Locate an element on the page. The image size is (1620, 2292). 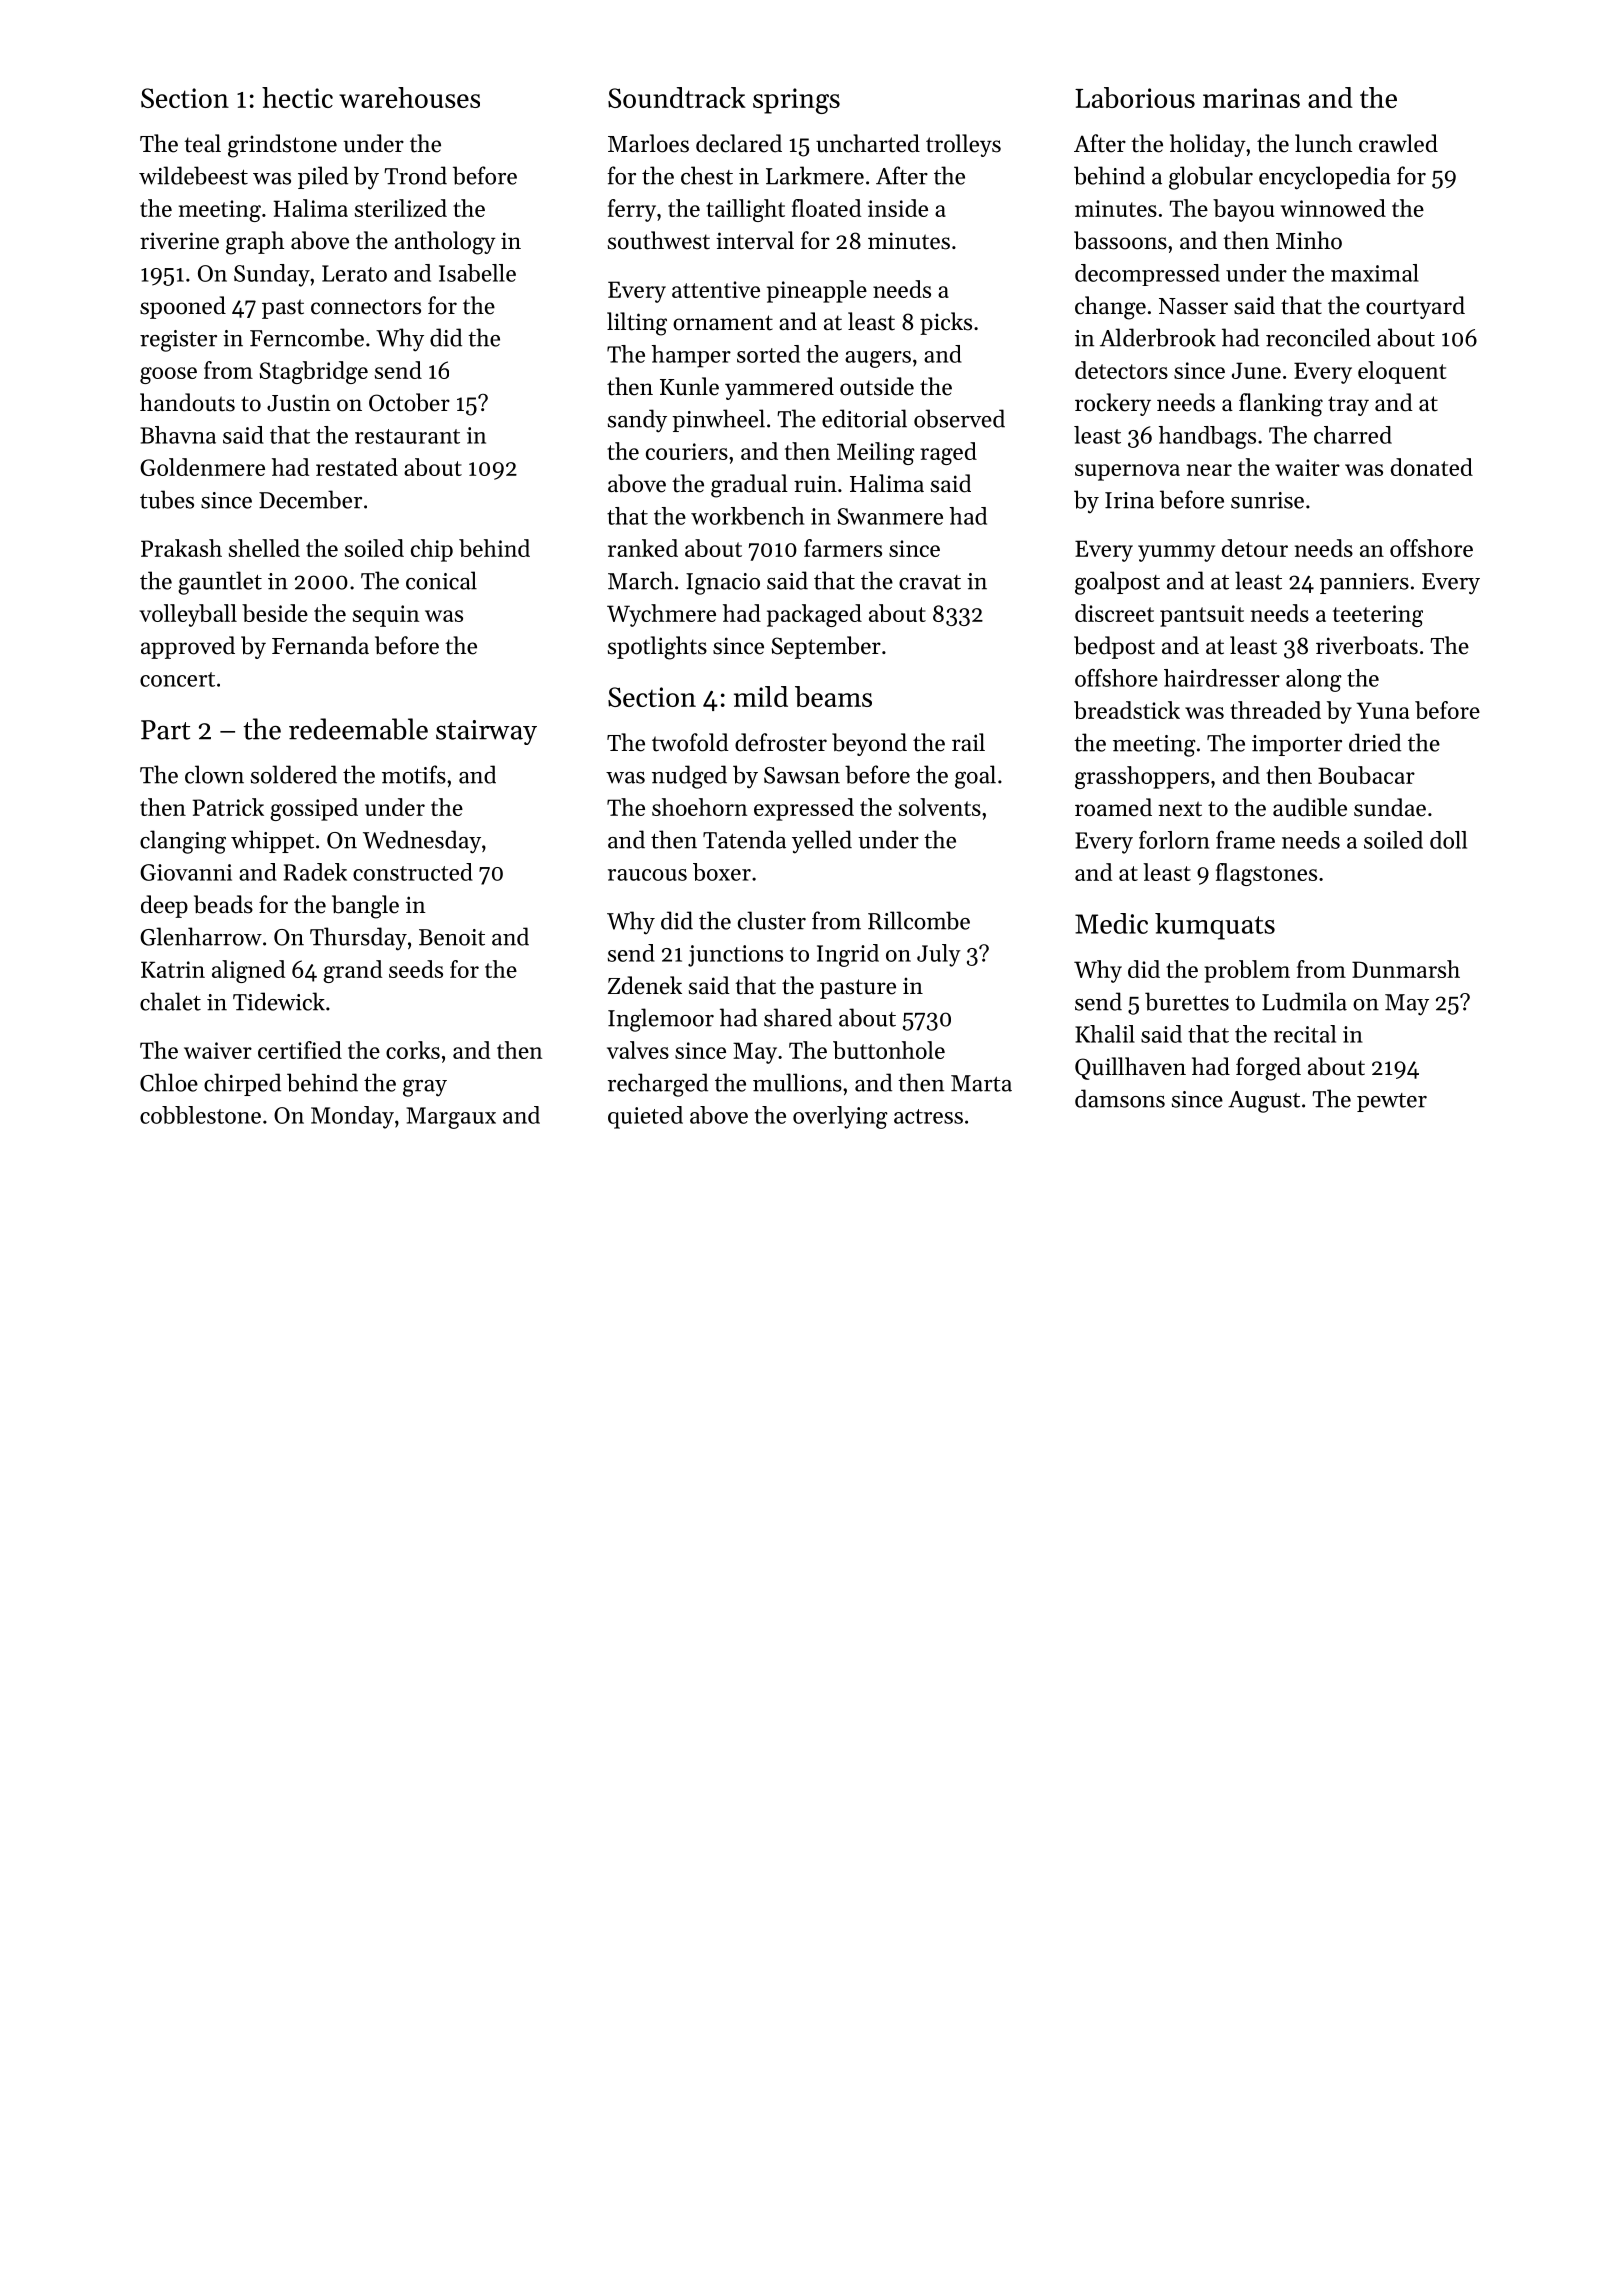
springs is located at coordinates (796, 101).
